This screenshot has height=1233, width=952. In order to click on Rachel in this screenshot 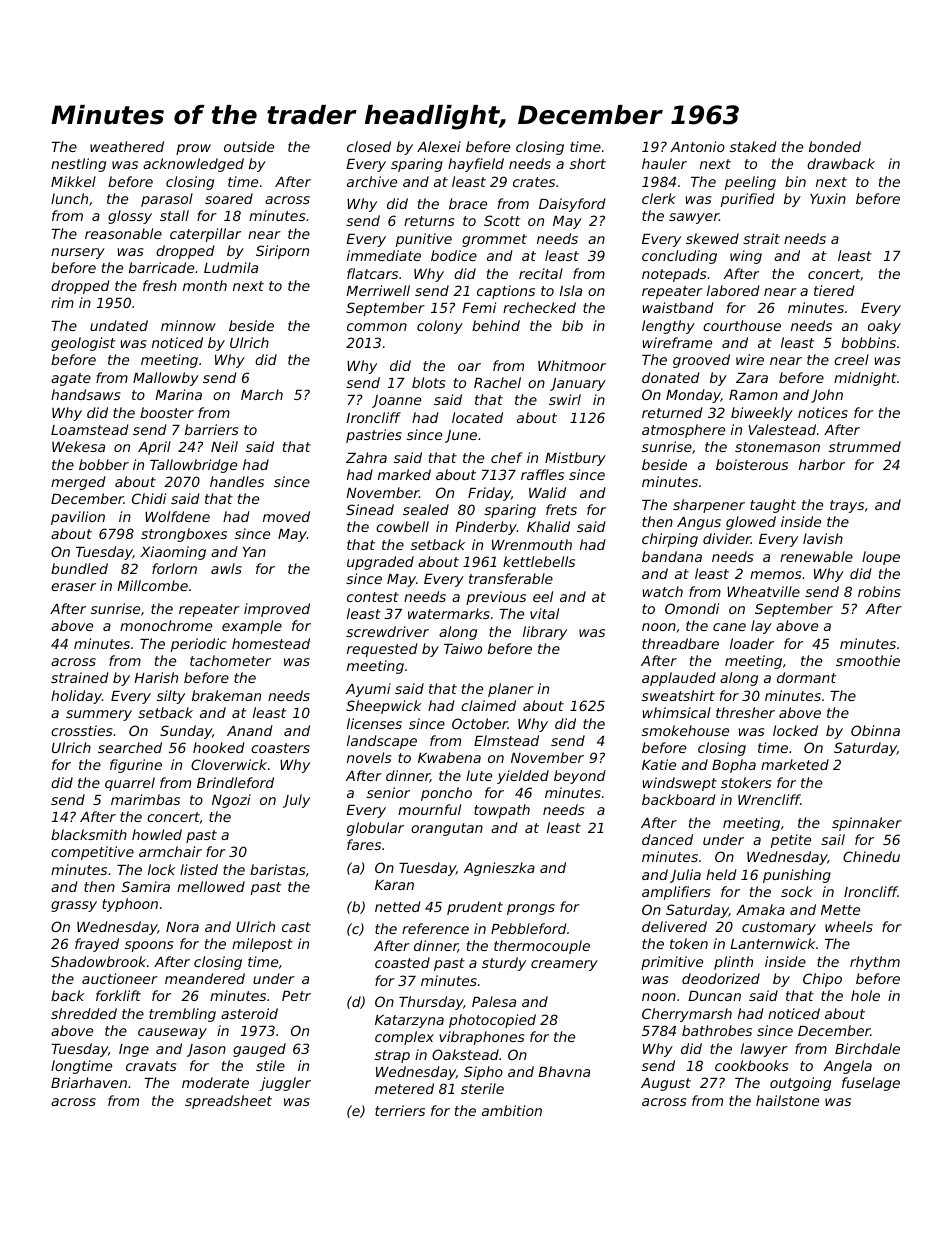, I will do `click(497, 382)`.
